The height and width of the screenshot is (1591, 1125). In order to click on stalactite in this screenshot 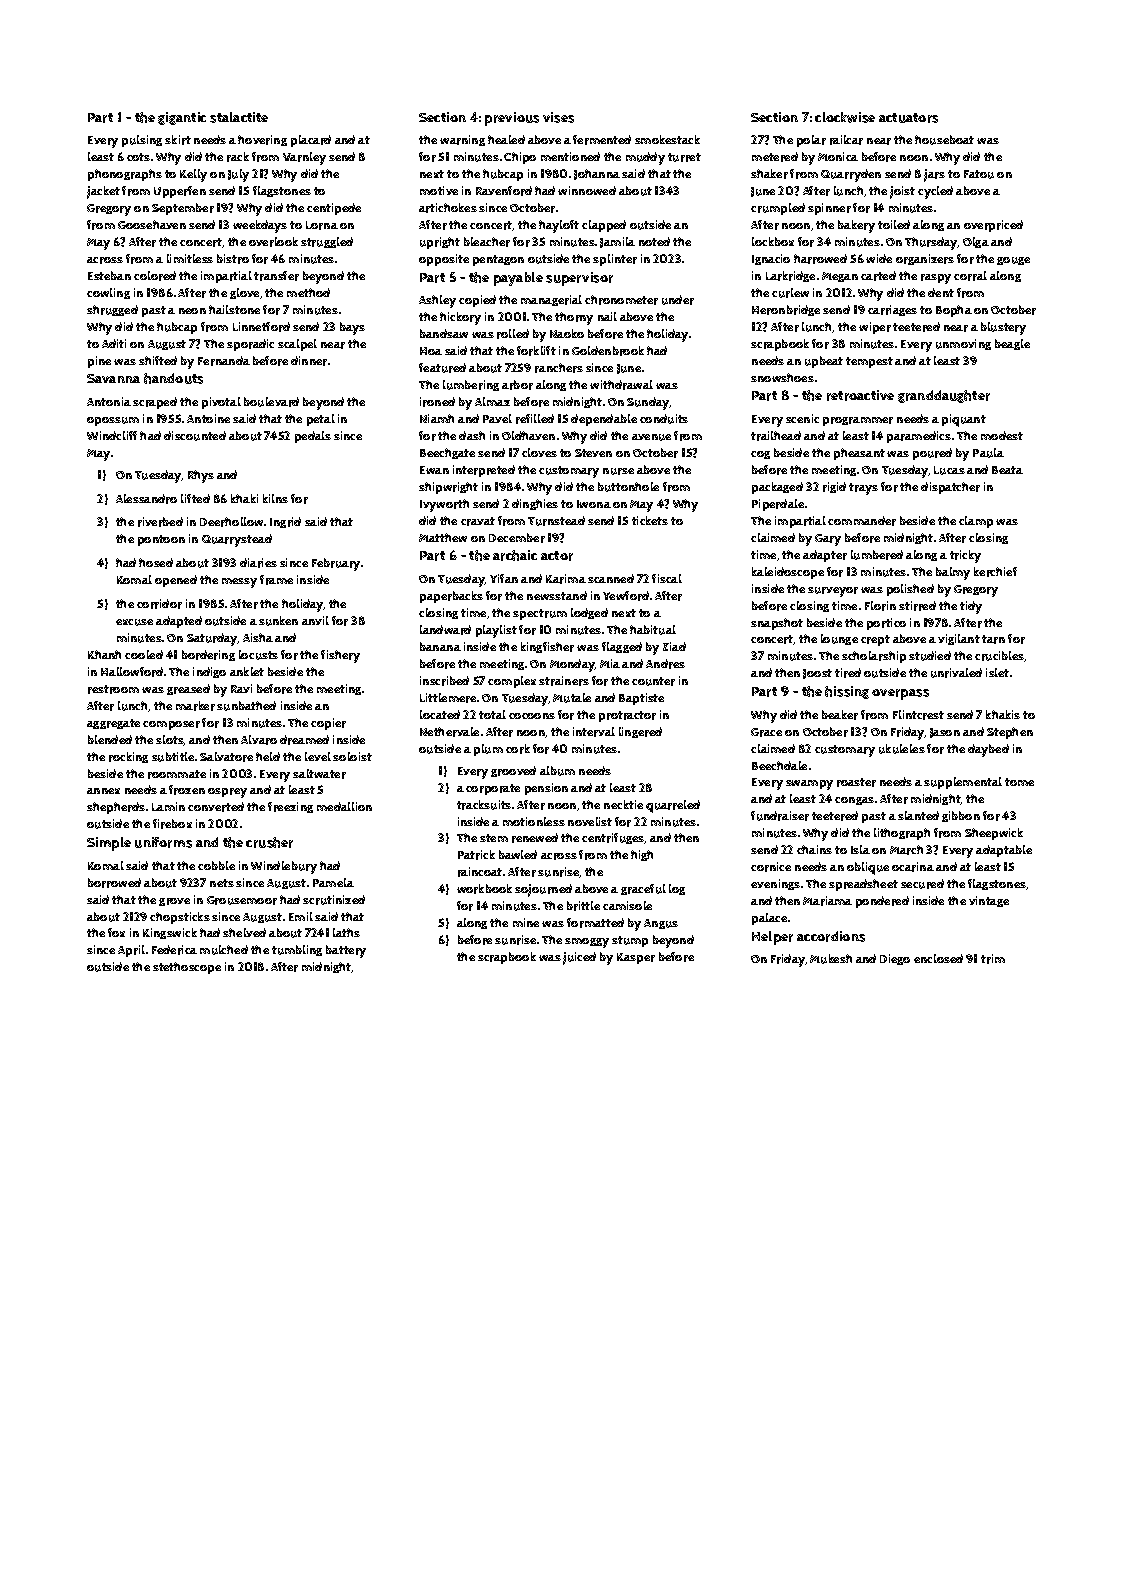, I will do `click(239, 117)`.
